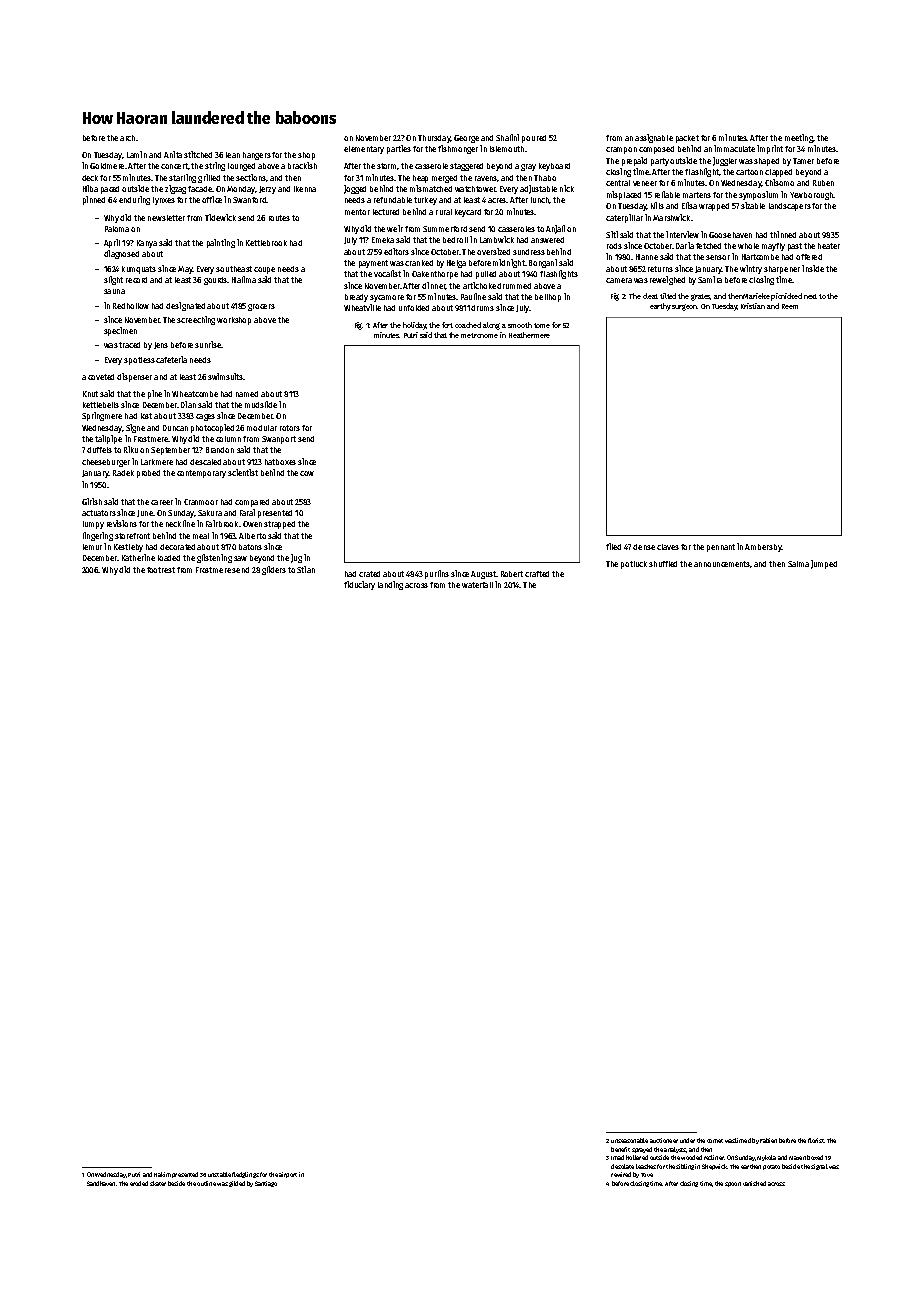  What do you see at coordinates (435, 275) in the screenshot?
I see `Oakenthorpe` at bounding box center [435, 275].
